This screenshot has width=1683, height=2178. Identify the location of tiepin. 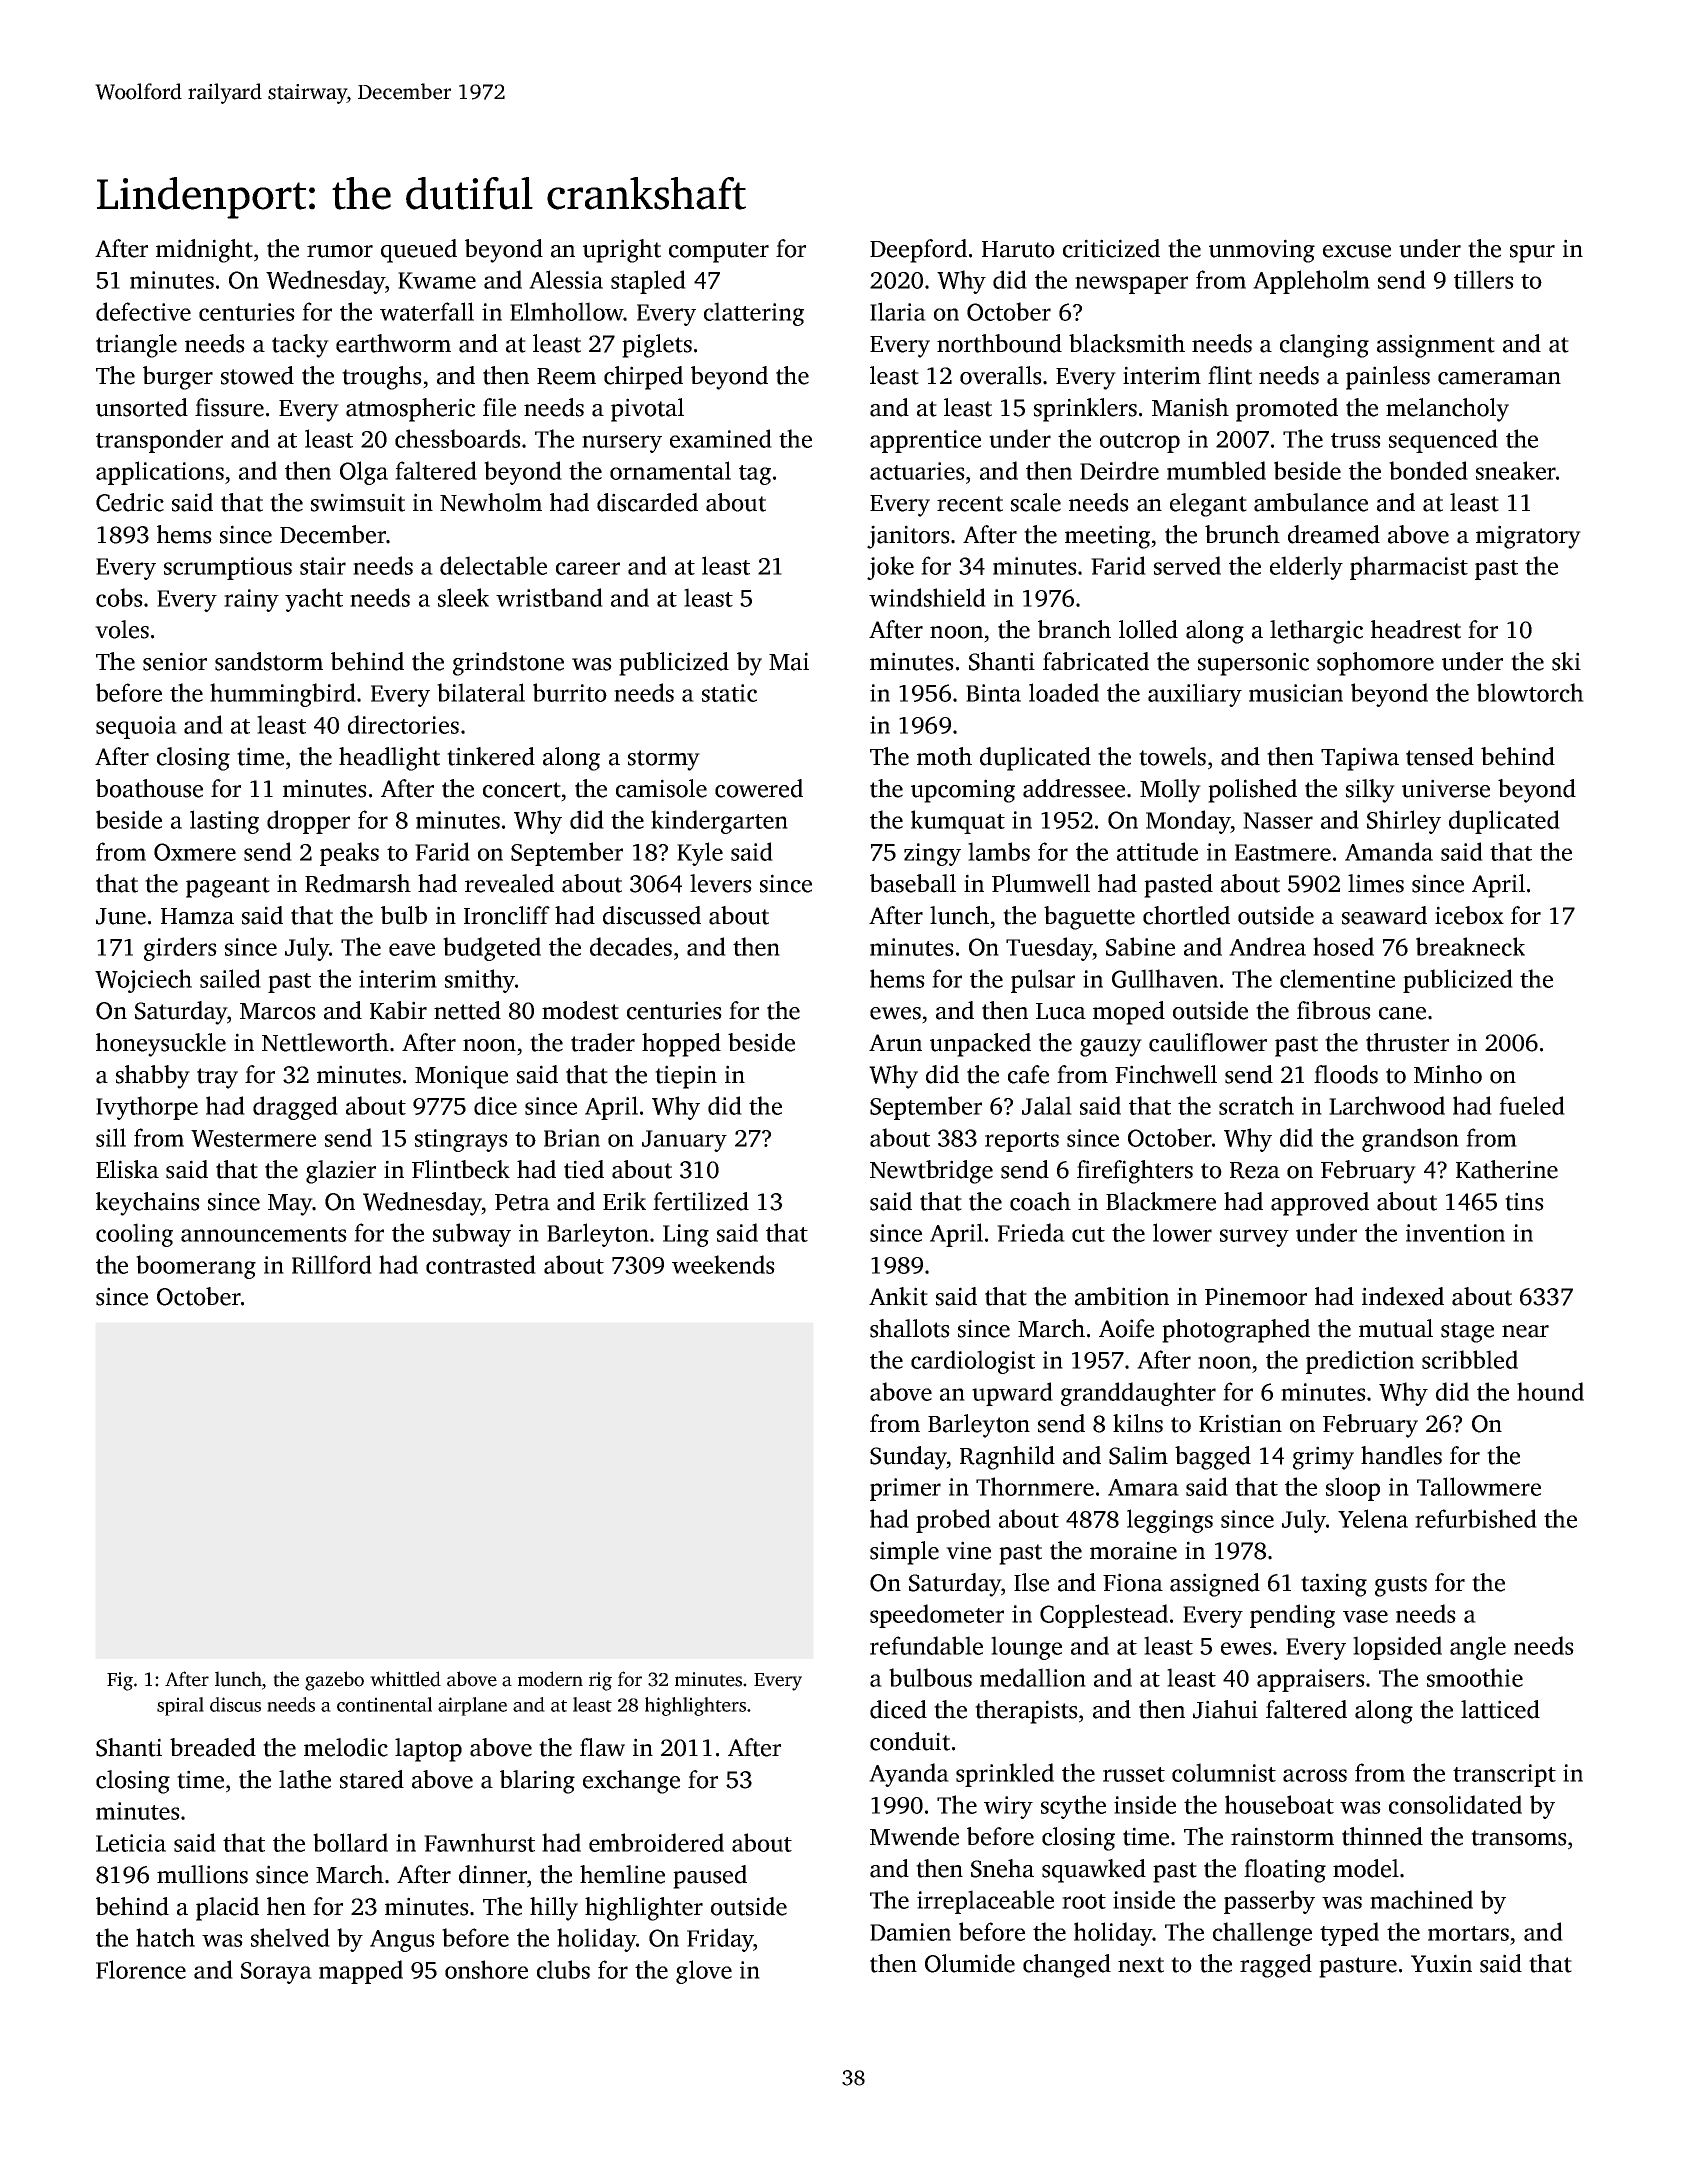
(686, 1077).
